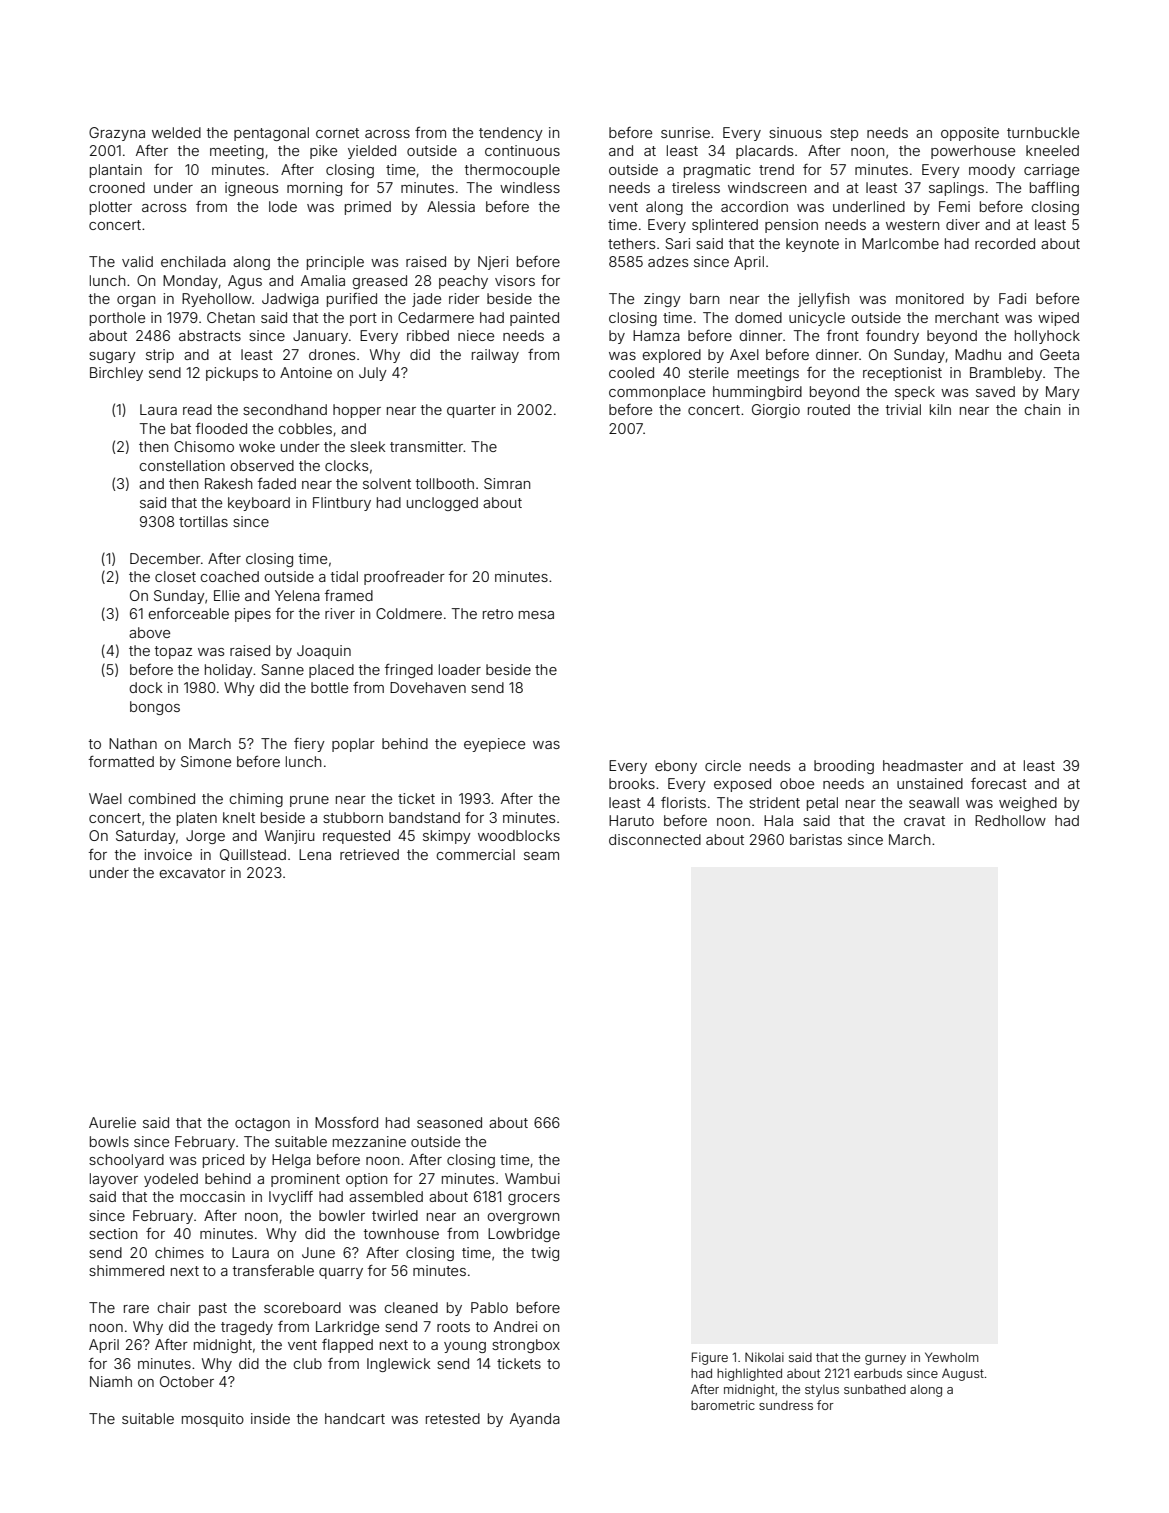  Describe the element at coordinates (655, 839) in the document. I see `disconnected` at that location.
